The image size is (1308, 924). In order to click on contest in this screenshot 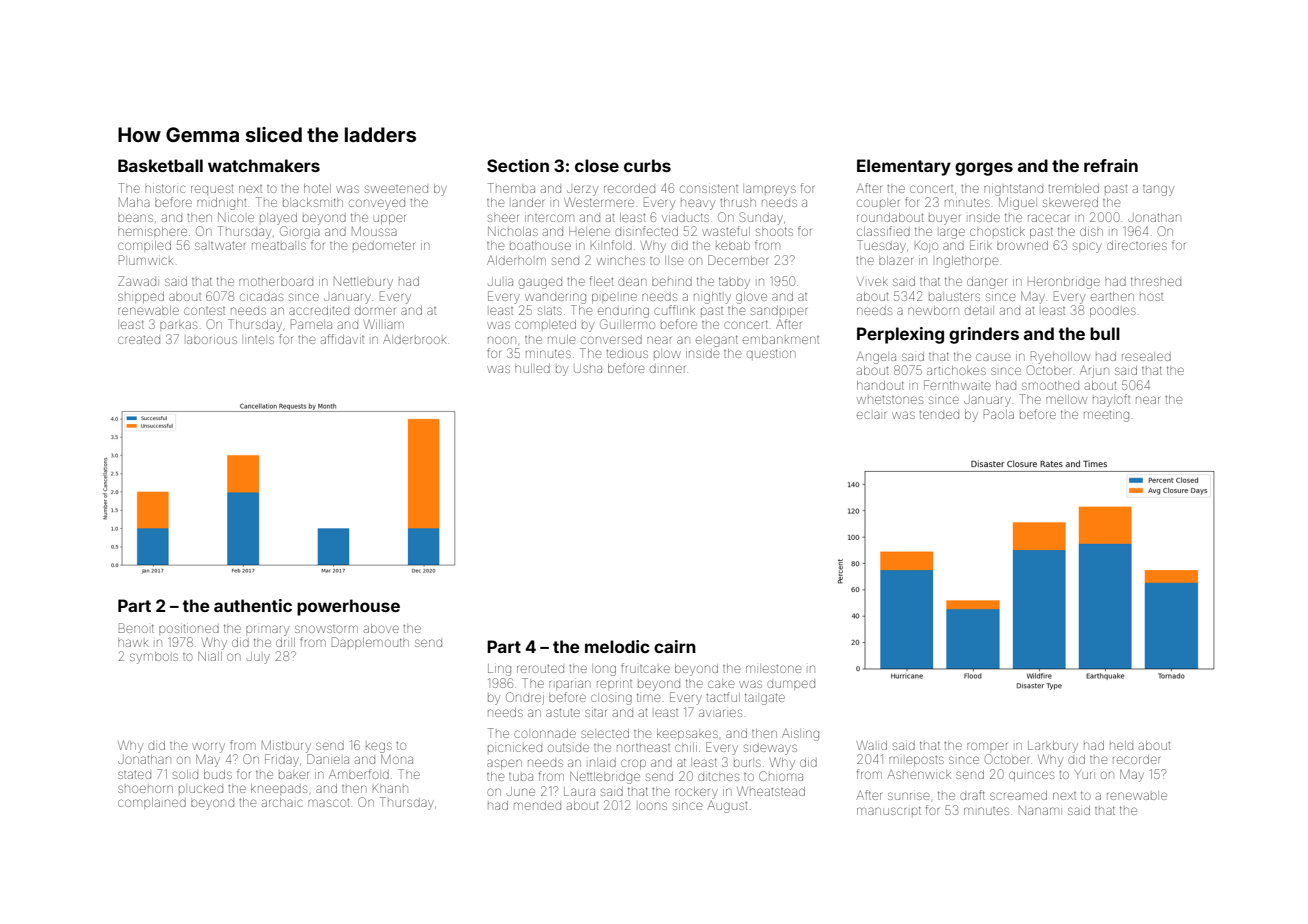, I will do `click(204, 311)`.
